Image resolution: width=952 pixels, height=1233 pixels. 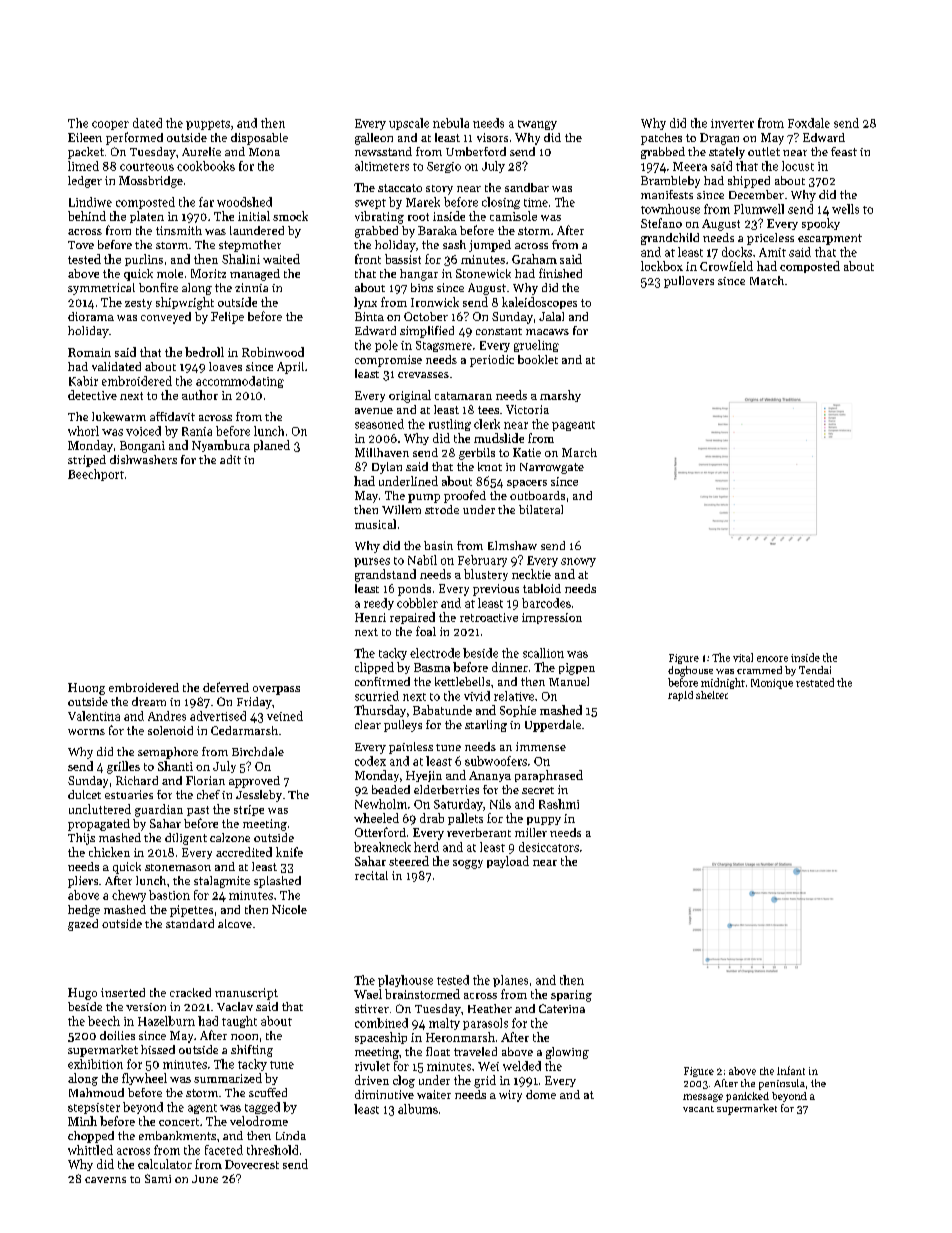 I want to click on restated, so click(x=815, y=682).
